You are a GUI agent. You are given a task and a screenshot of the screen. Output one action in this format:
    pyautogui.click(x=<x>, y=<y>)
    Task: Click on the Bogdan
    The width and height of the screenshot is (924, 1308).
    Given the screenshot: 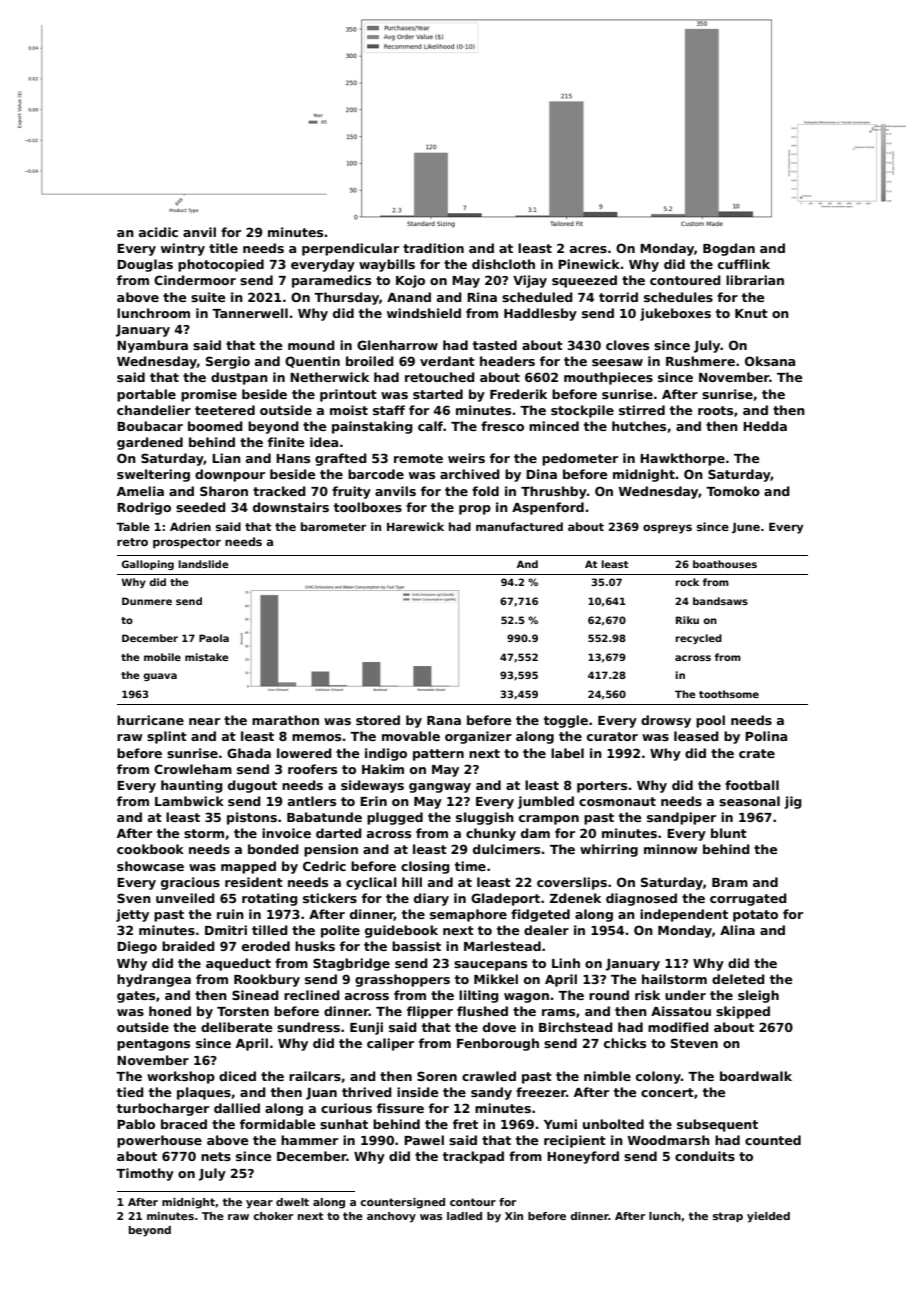 What is the action you would take?
    pyautogui.click(x=729, y=249)
